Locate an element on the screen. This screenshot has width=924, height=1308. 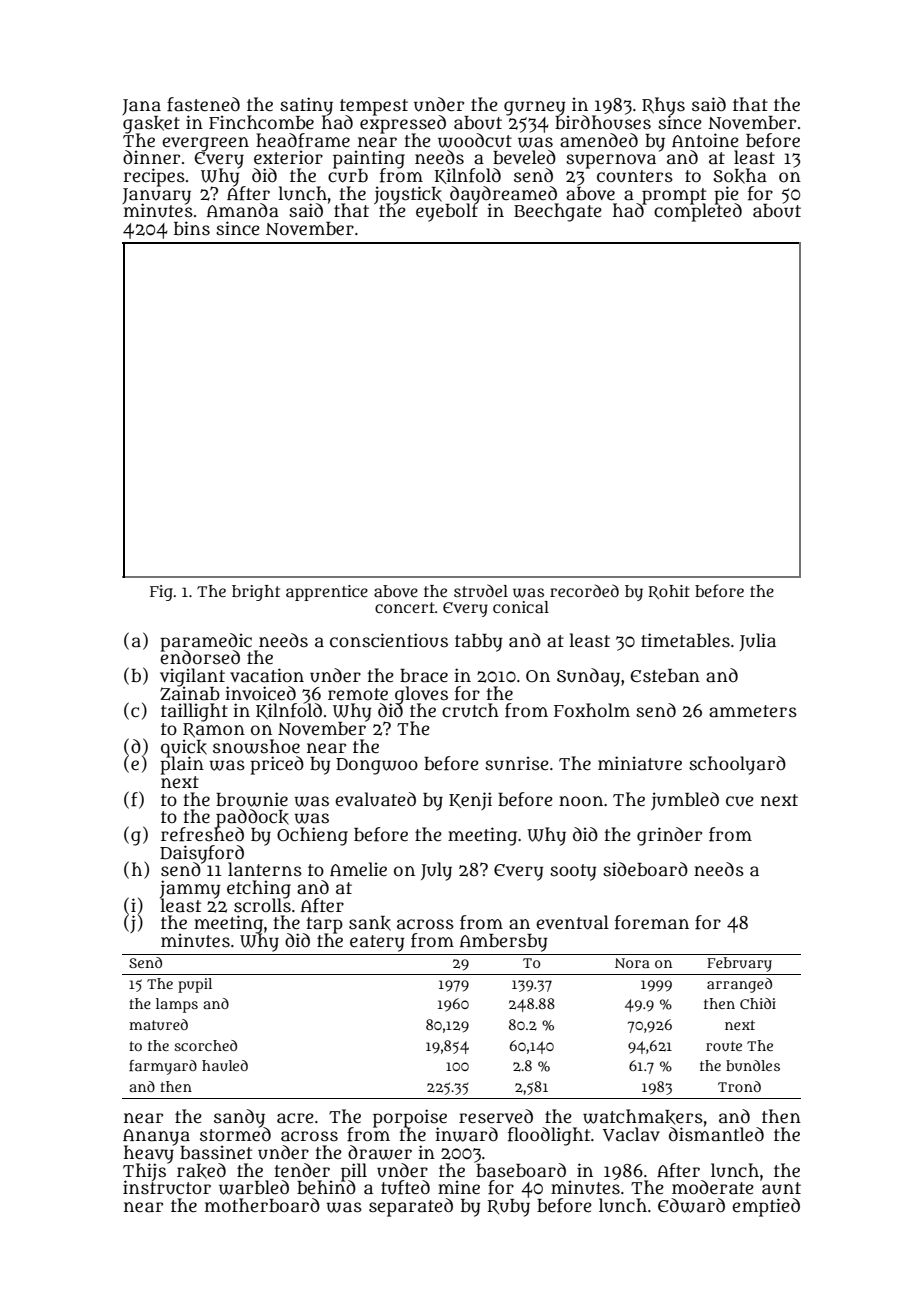
gurney is located at coordinates (534, 108).
